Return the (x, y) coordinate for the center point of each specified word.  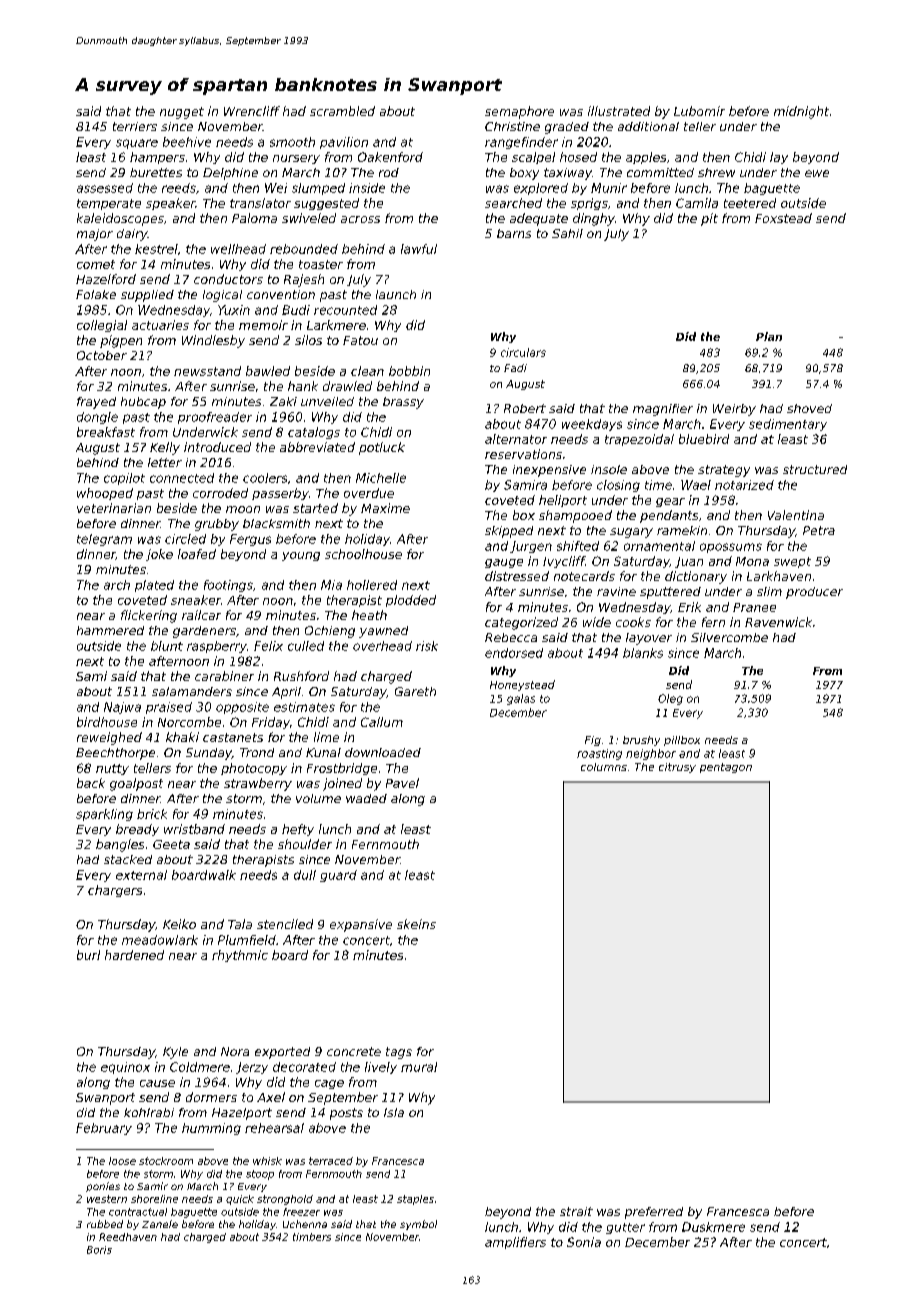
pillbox (682, 741)
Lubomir (699, 111)
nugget (182, 113)
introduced (217, 447)
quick (240, 1200)
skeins (416, 924)
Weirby (734, 410)
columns (604, 767)
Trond (257, 752)
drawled (347, 386)
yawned (383, 632)
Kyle (175, 1053)
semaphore (519, 112)
